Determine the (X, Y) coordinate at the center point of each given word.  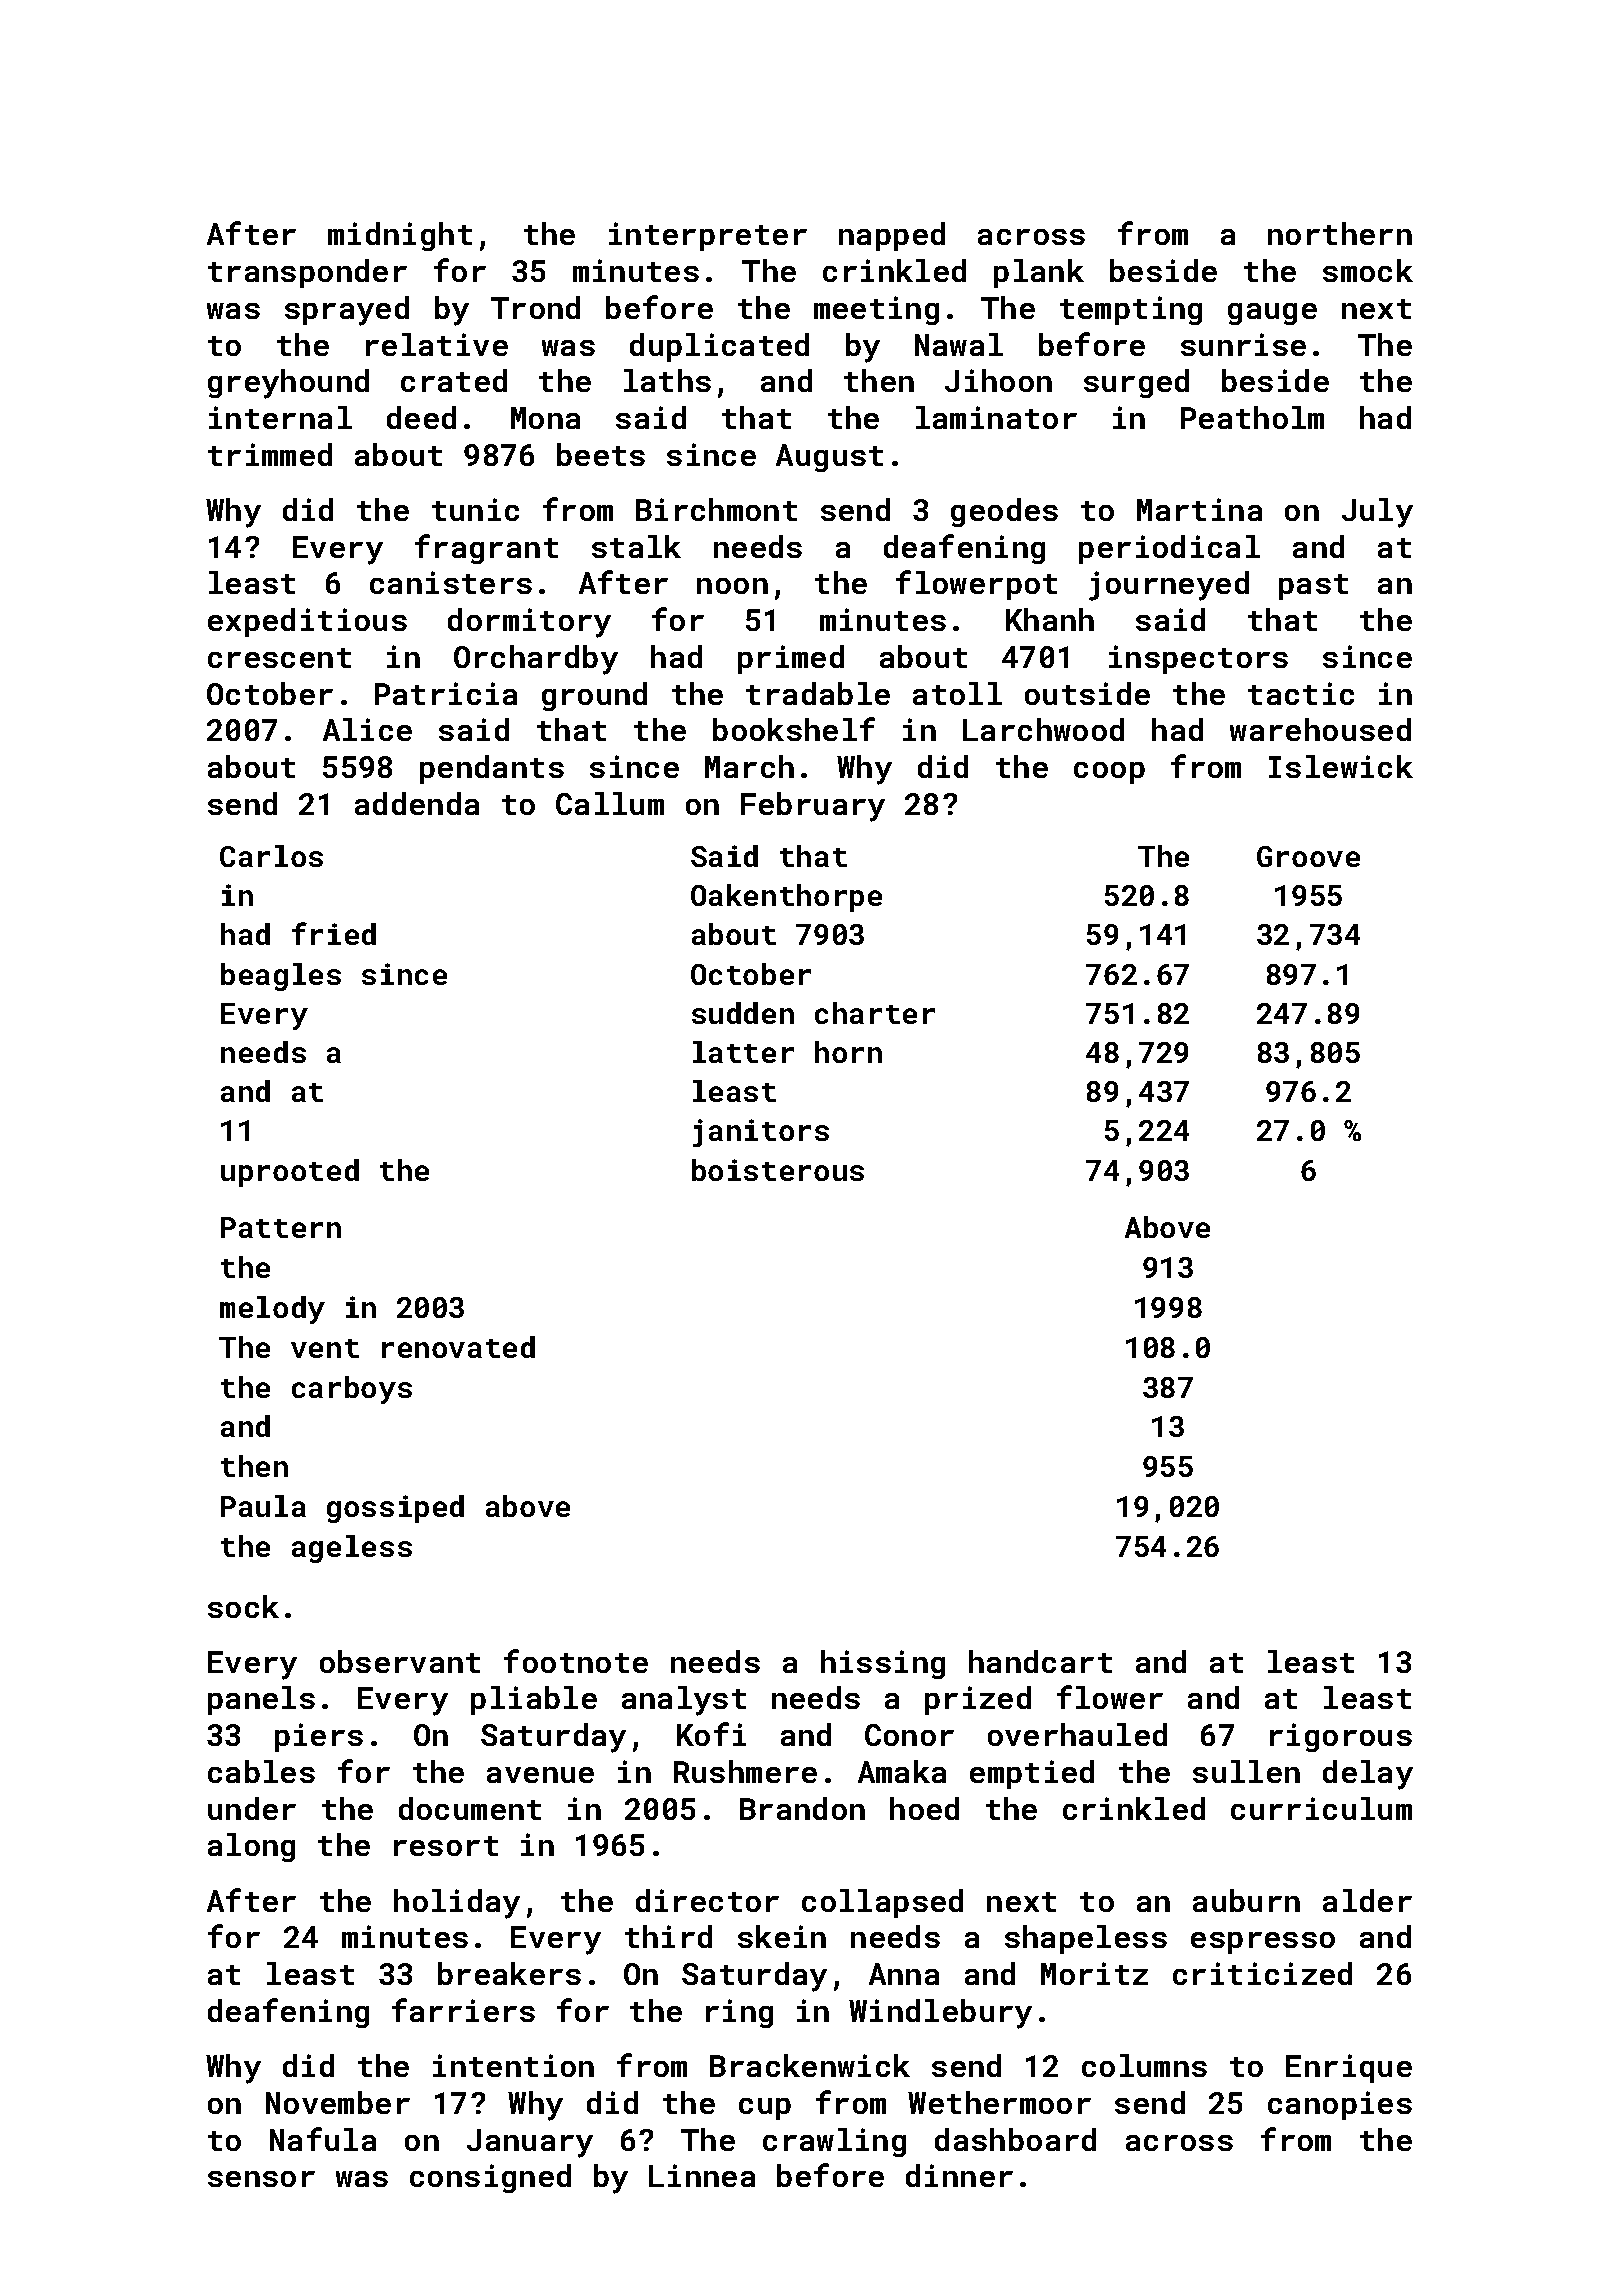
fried (334, 933)
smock (1368, 270)
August (829, 458)
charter (875, 1013)
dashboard (1015, 2139)
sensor (261, 2179)
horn (848, 1052)
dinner (959, 2175)
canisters (451, 582)
